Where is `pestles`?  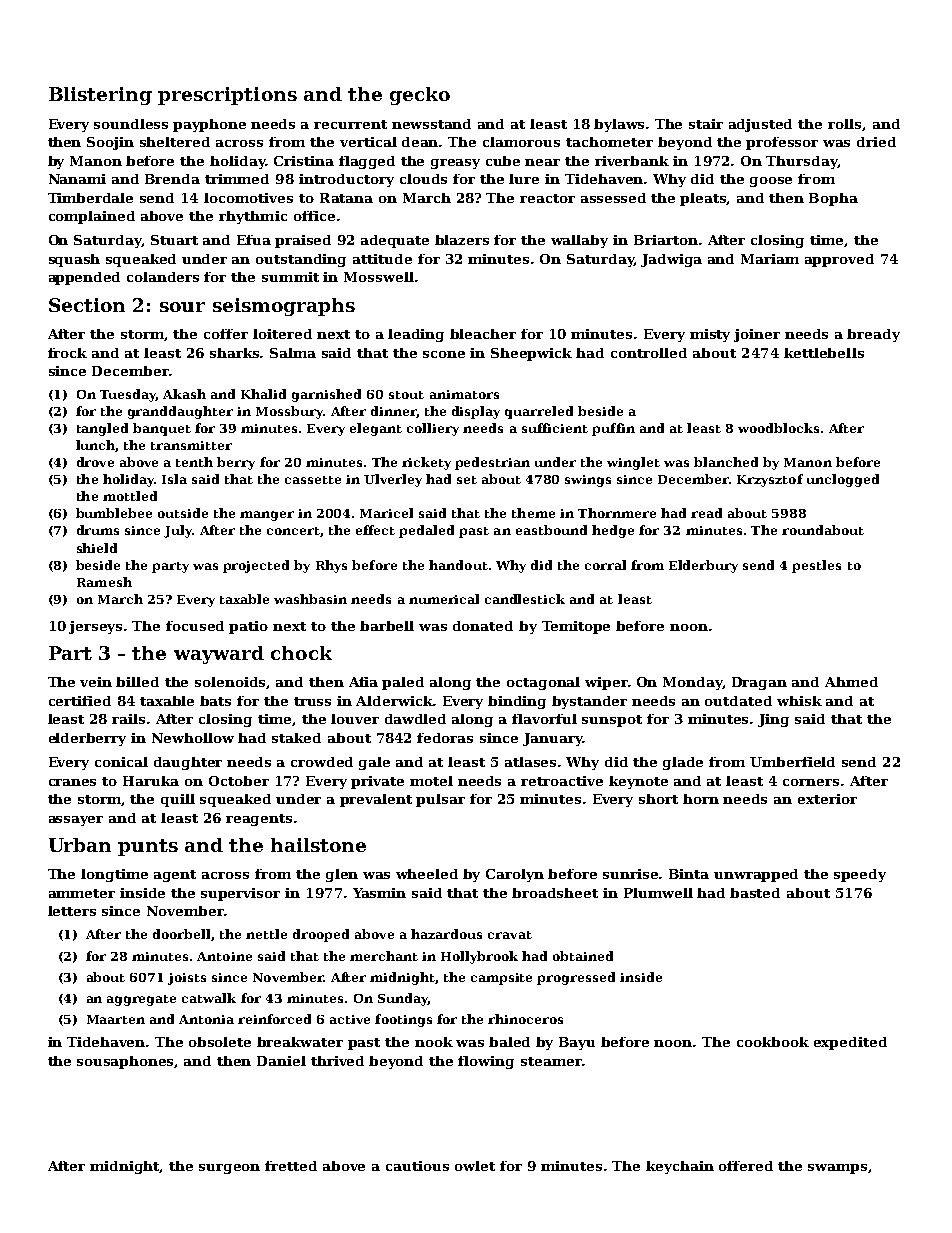 pestles is located at coordinates (816, 566).
